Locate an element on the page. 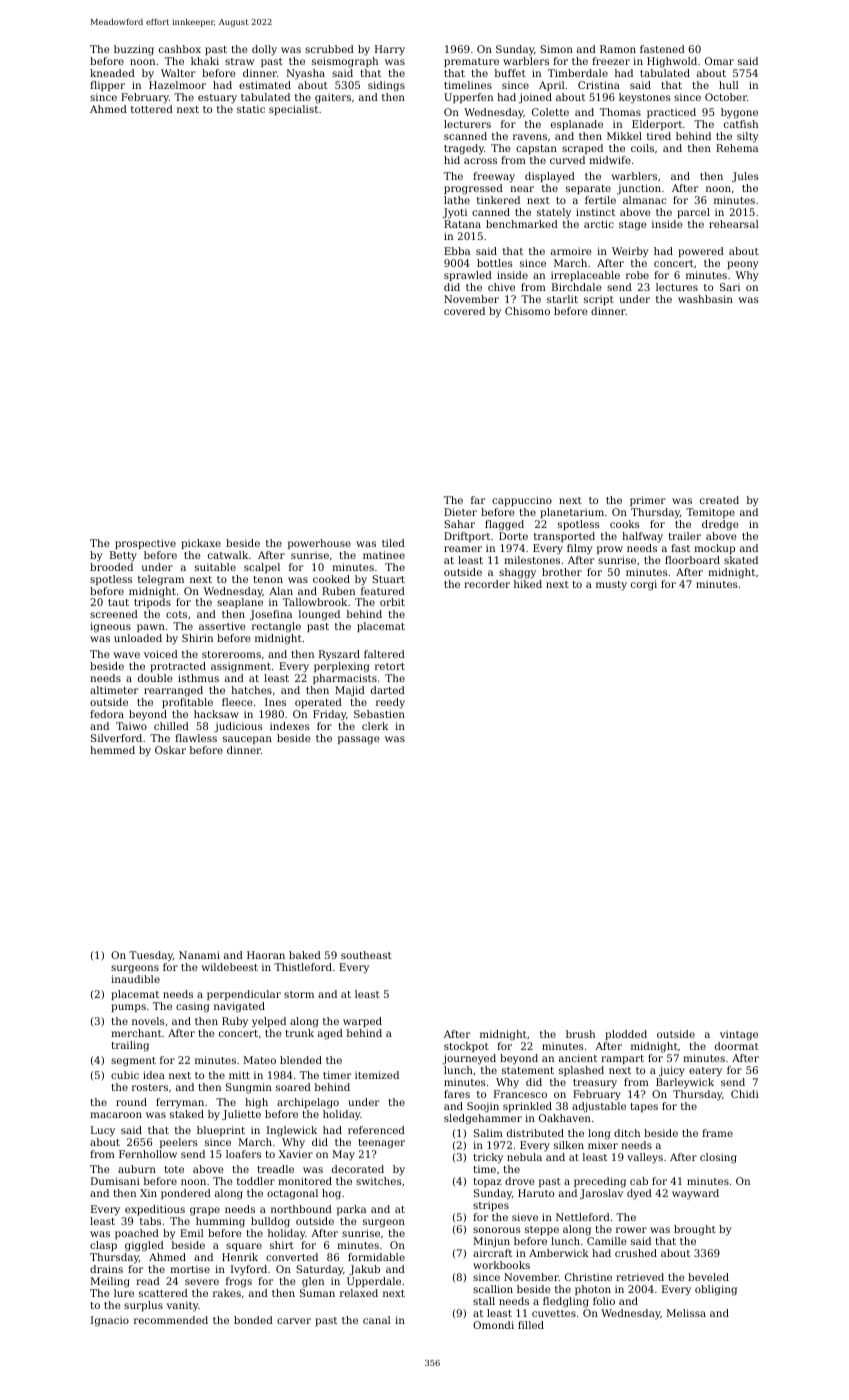  reedy is located at coordinates (390, 703).
